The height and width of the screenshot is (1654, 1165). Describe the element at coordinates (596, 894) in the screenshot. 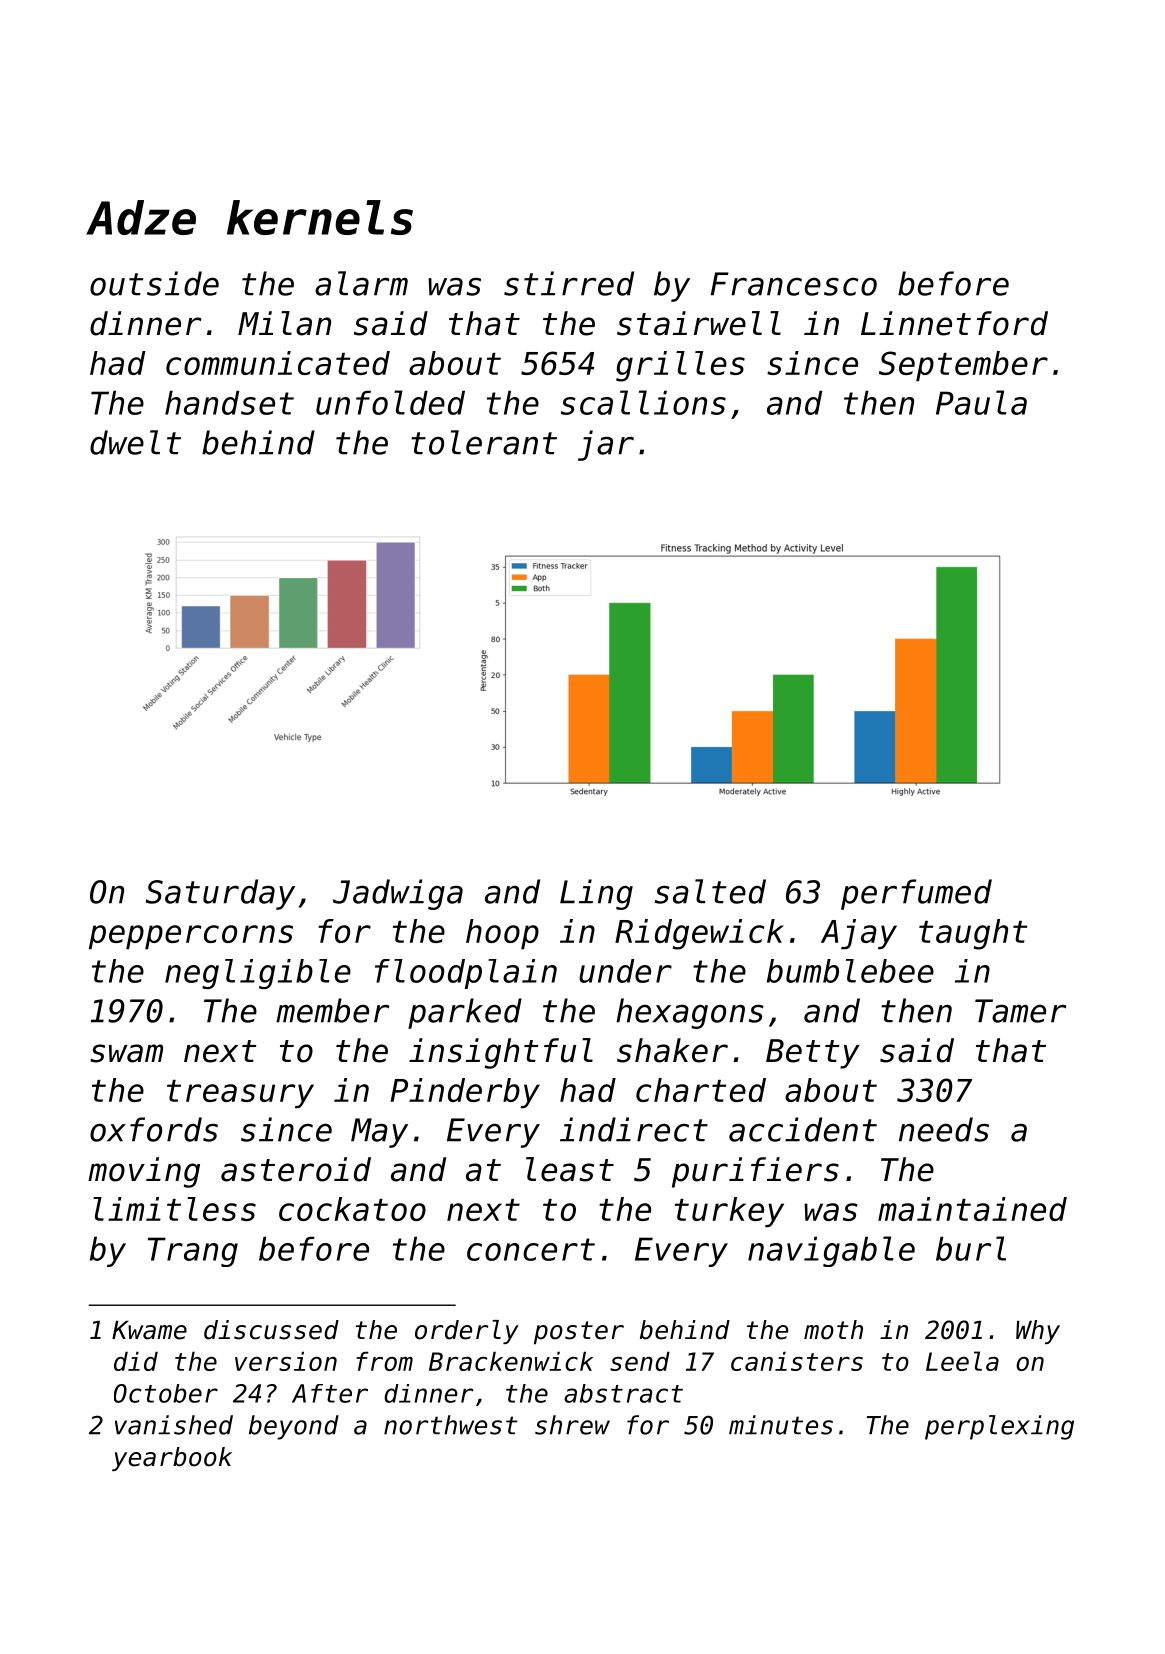

I see `Ling` at that location.
